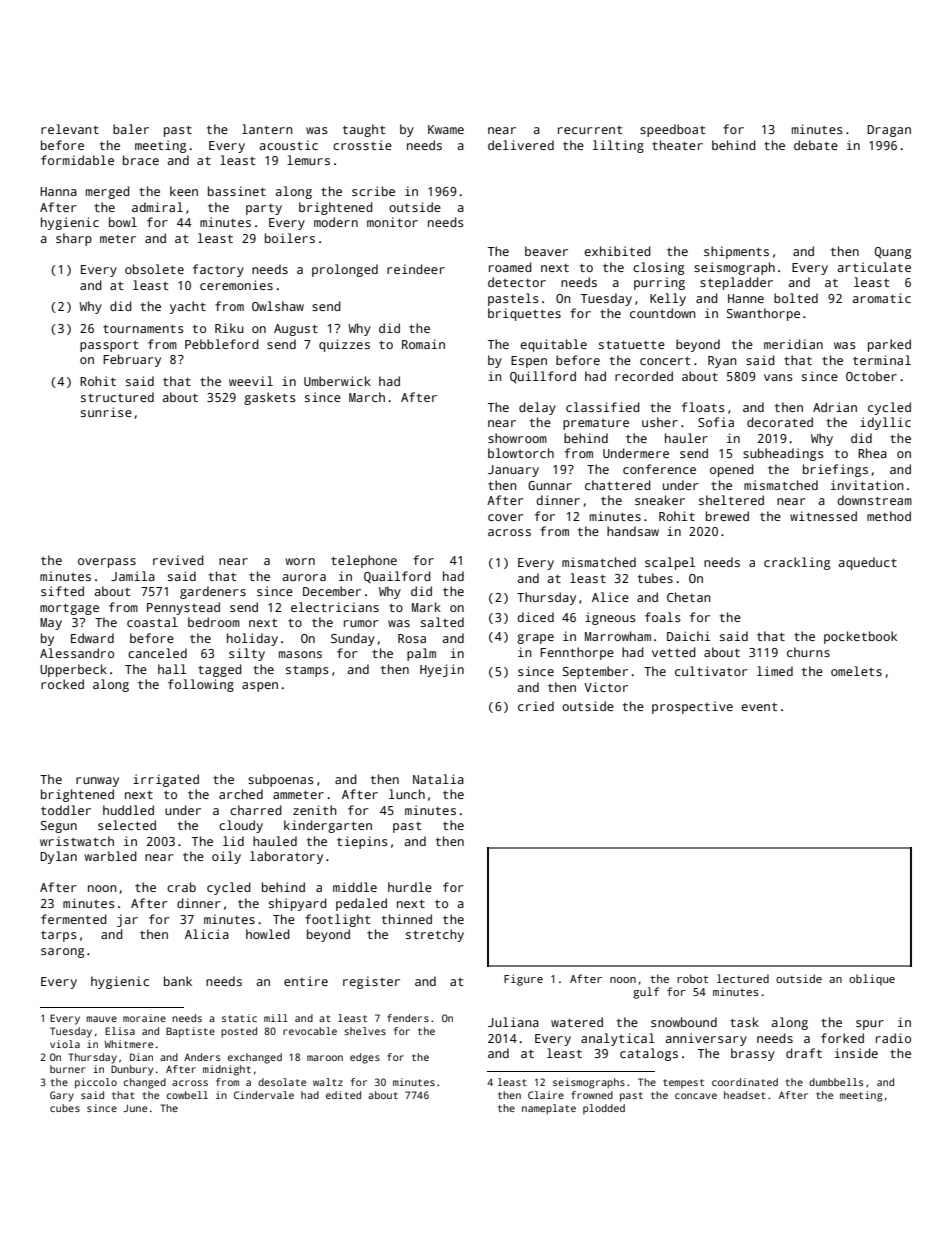  Describe the element at coordinates (423, 344) in the page. I see `Romain` at that location.
